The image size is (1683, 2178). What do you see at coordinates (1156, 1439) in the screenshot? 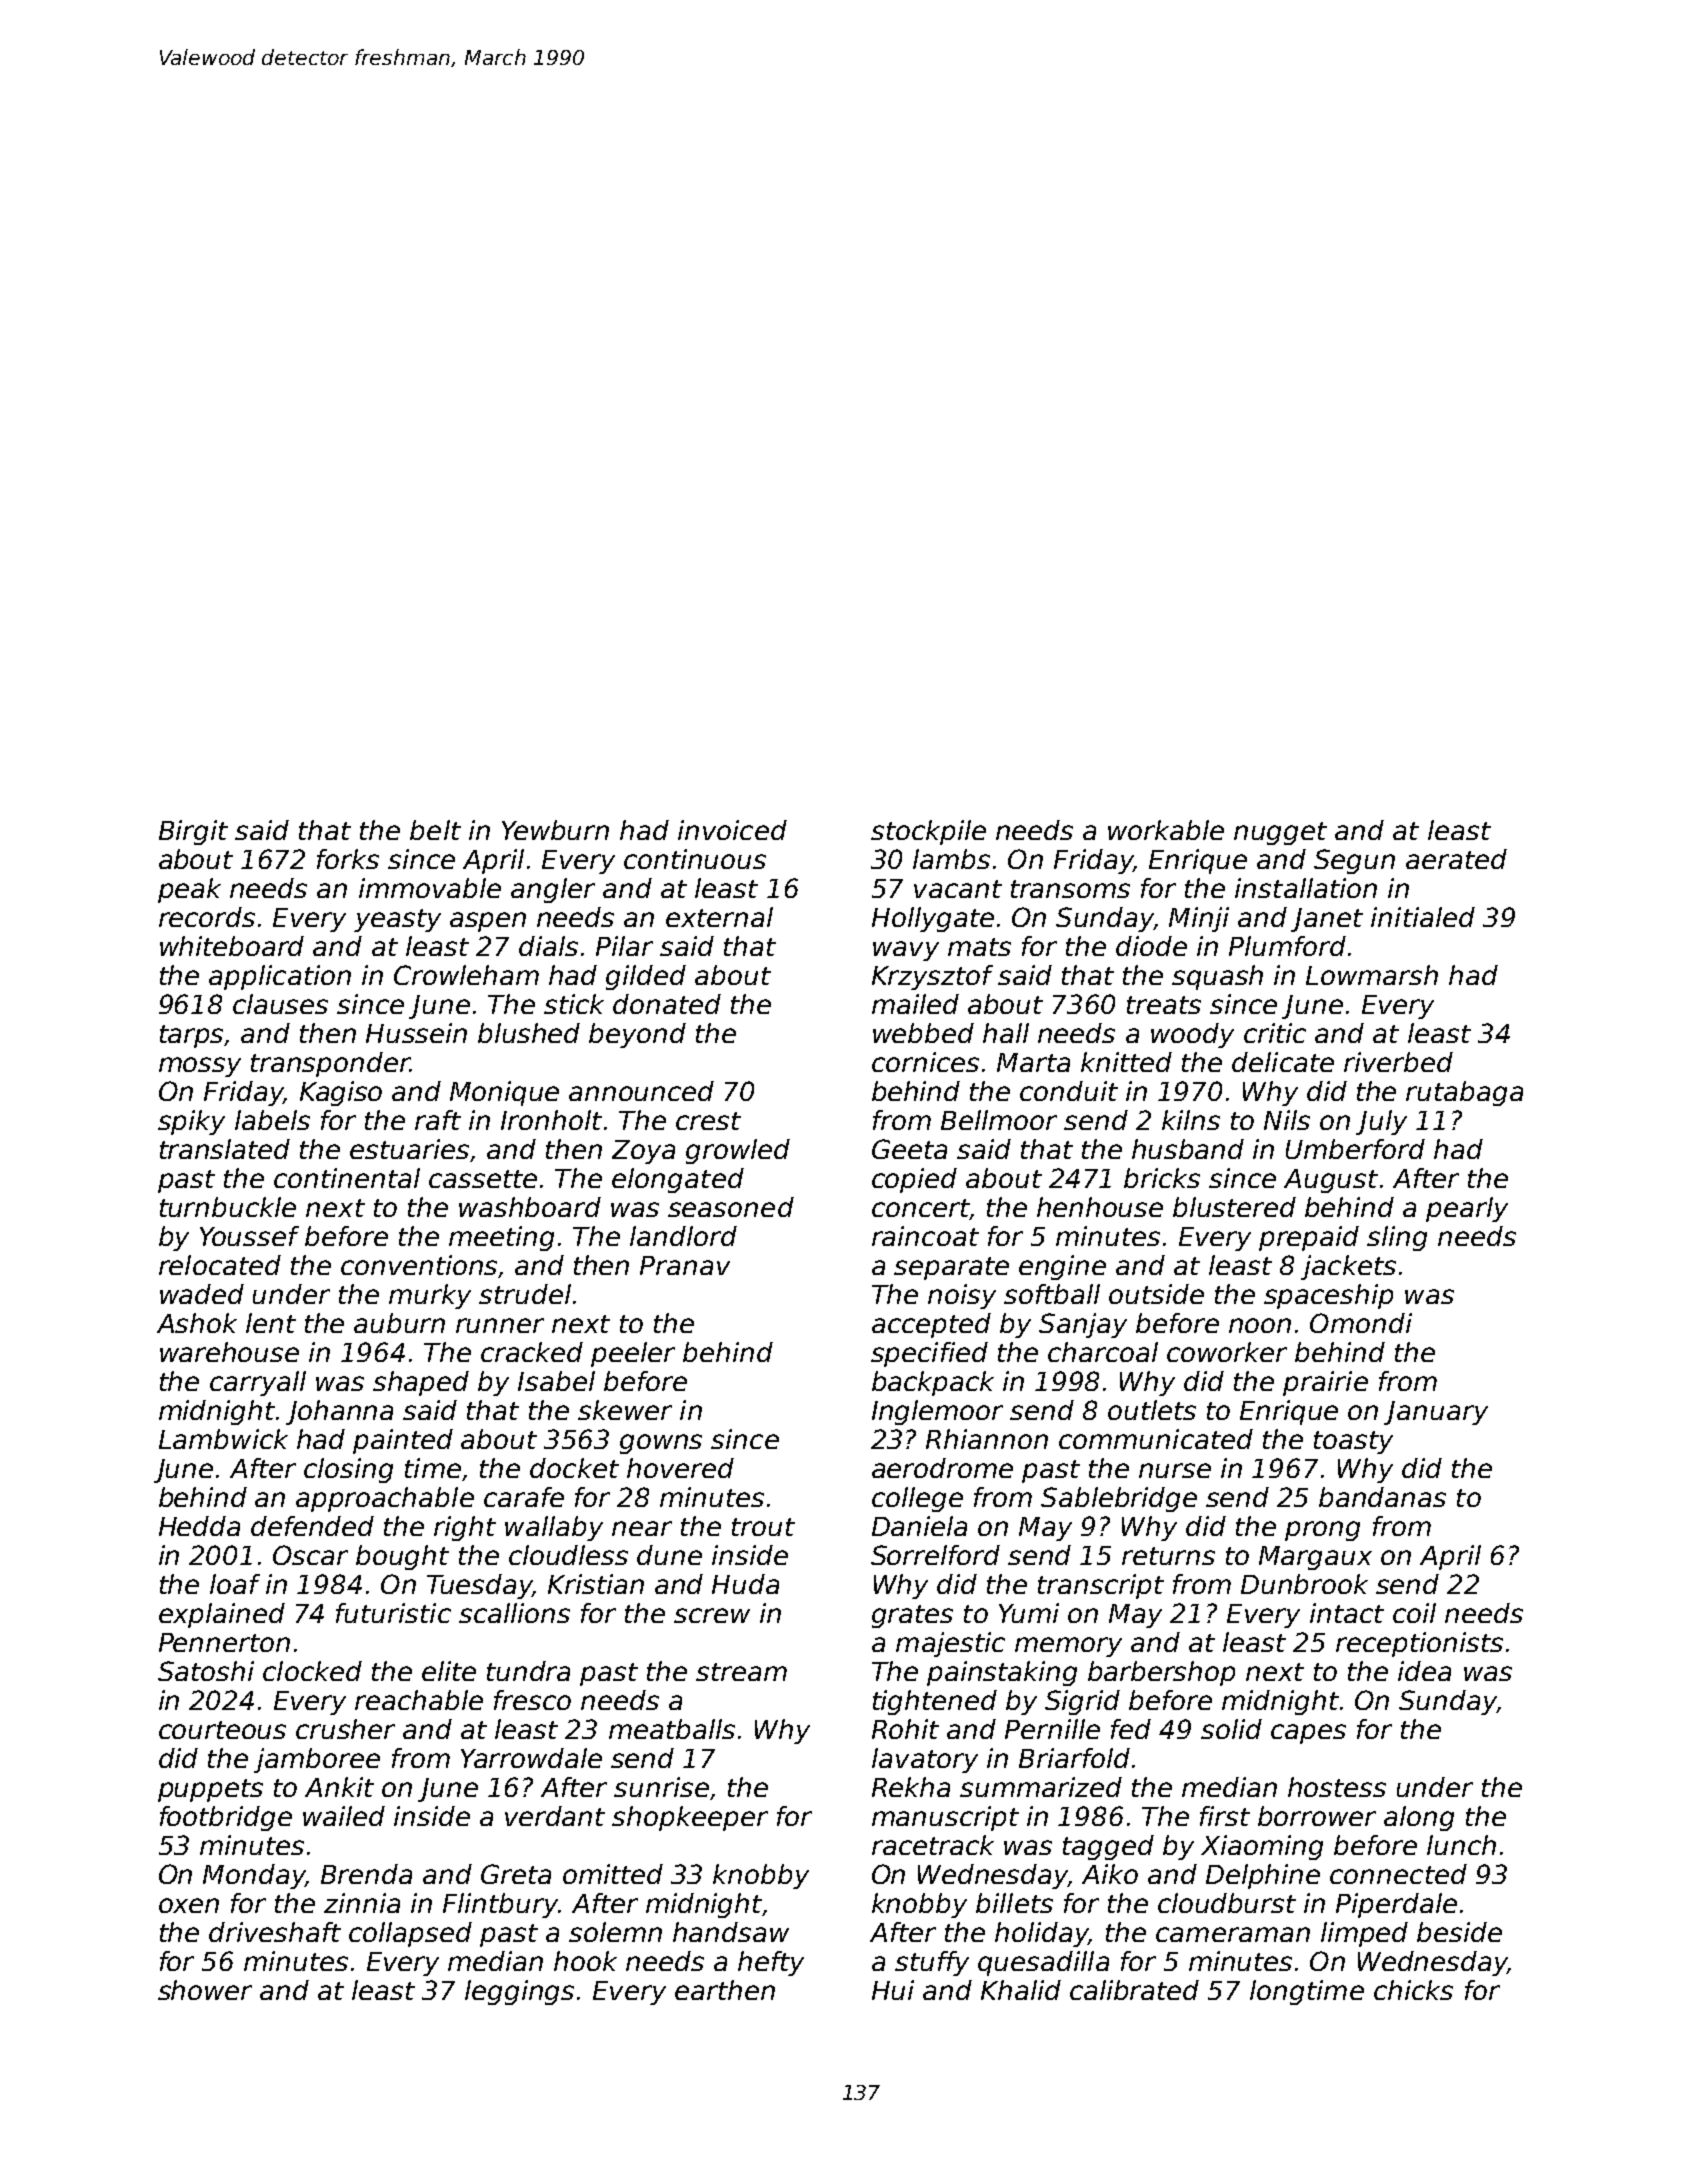
I see `communicated` at bounding box center [1156, 1439].
